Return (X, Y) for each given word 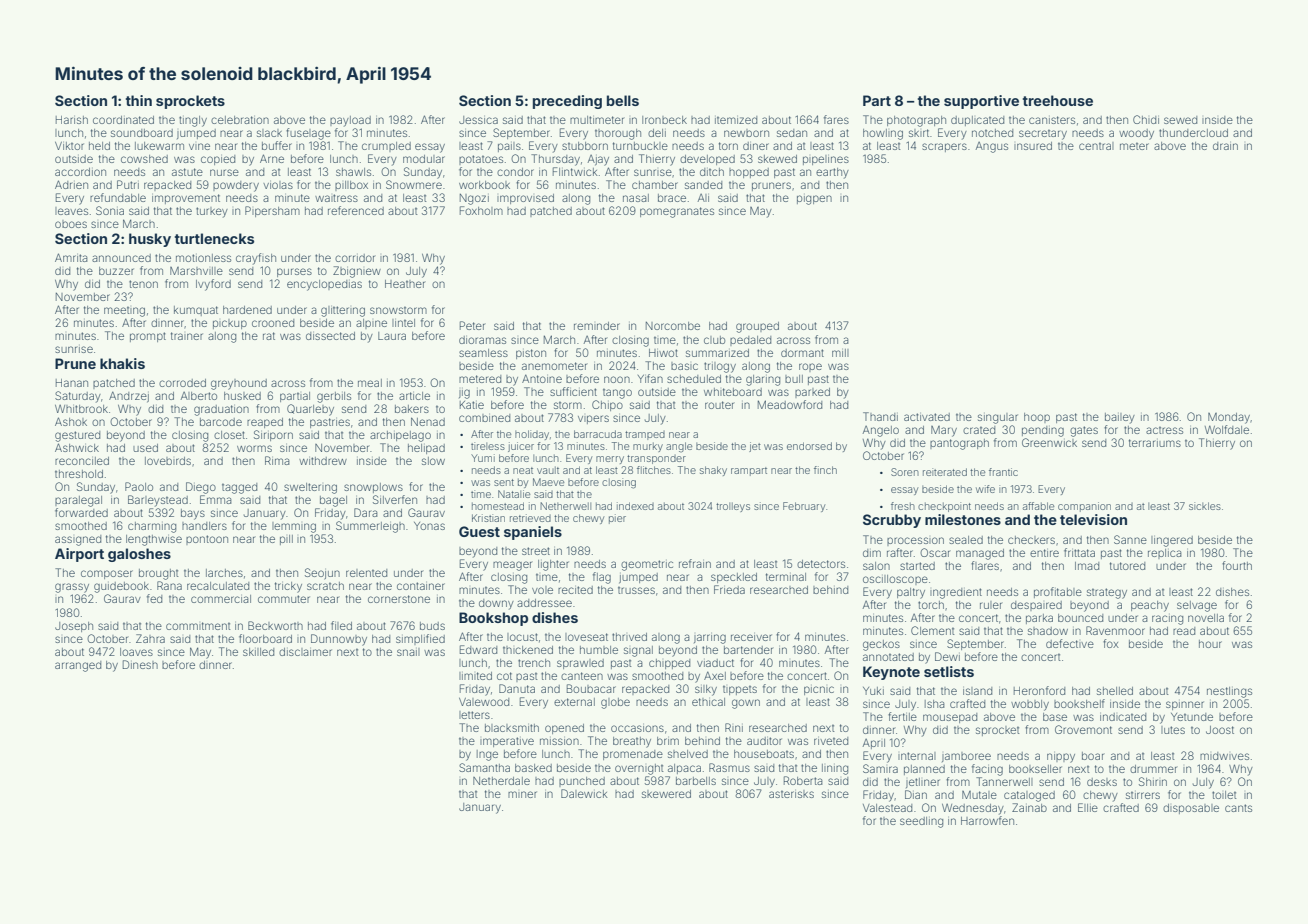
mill (840, 353)
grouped (757, 327)
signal (638, 651)
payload (350, 121)
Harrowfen (987, 820)
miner (522, 794)
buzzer (116, 271)
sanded (703, 185)
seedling (921, 822)
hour (1210, 644)
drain (1225, 146)
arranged (78, 666)
